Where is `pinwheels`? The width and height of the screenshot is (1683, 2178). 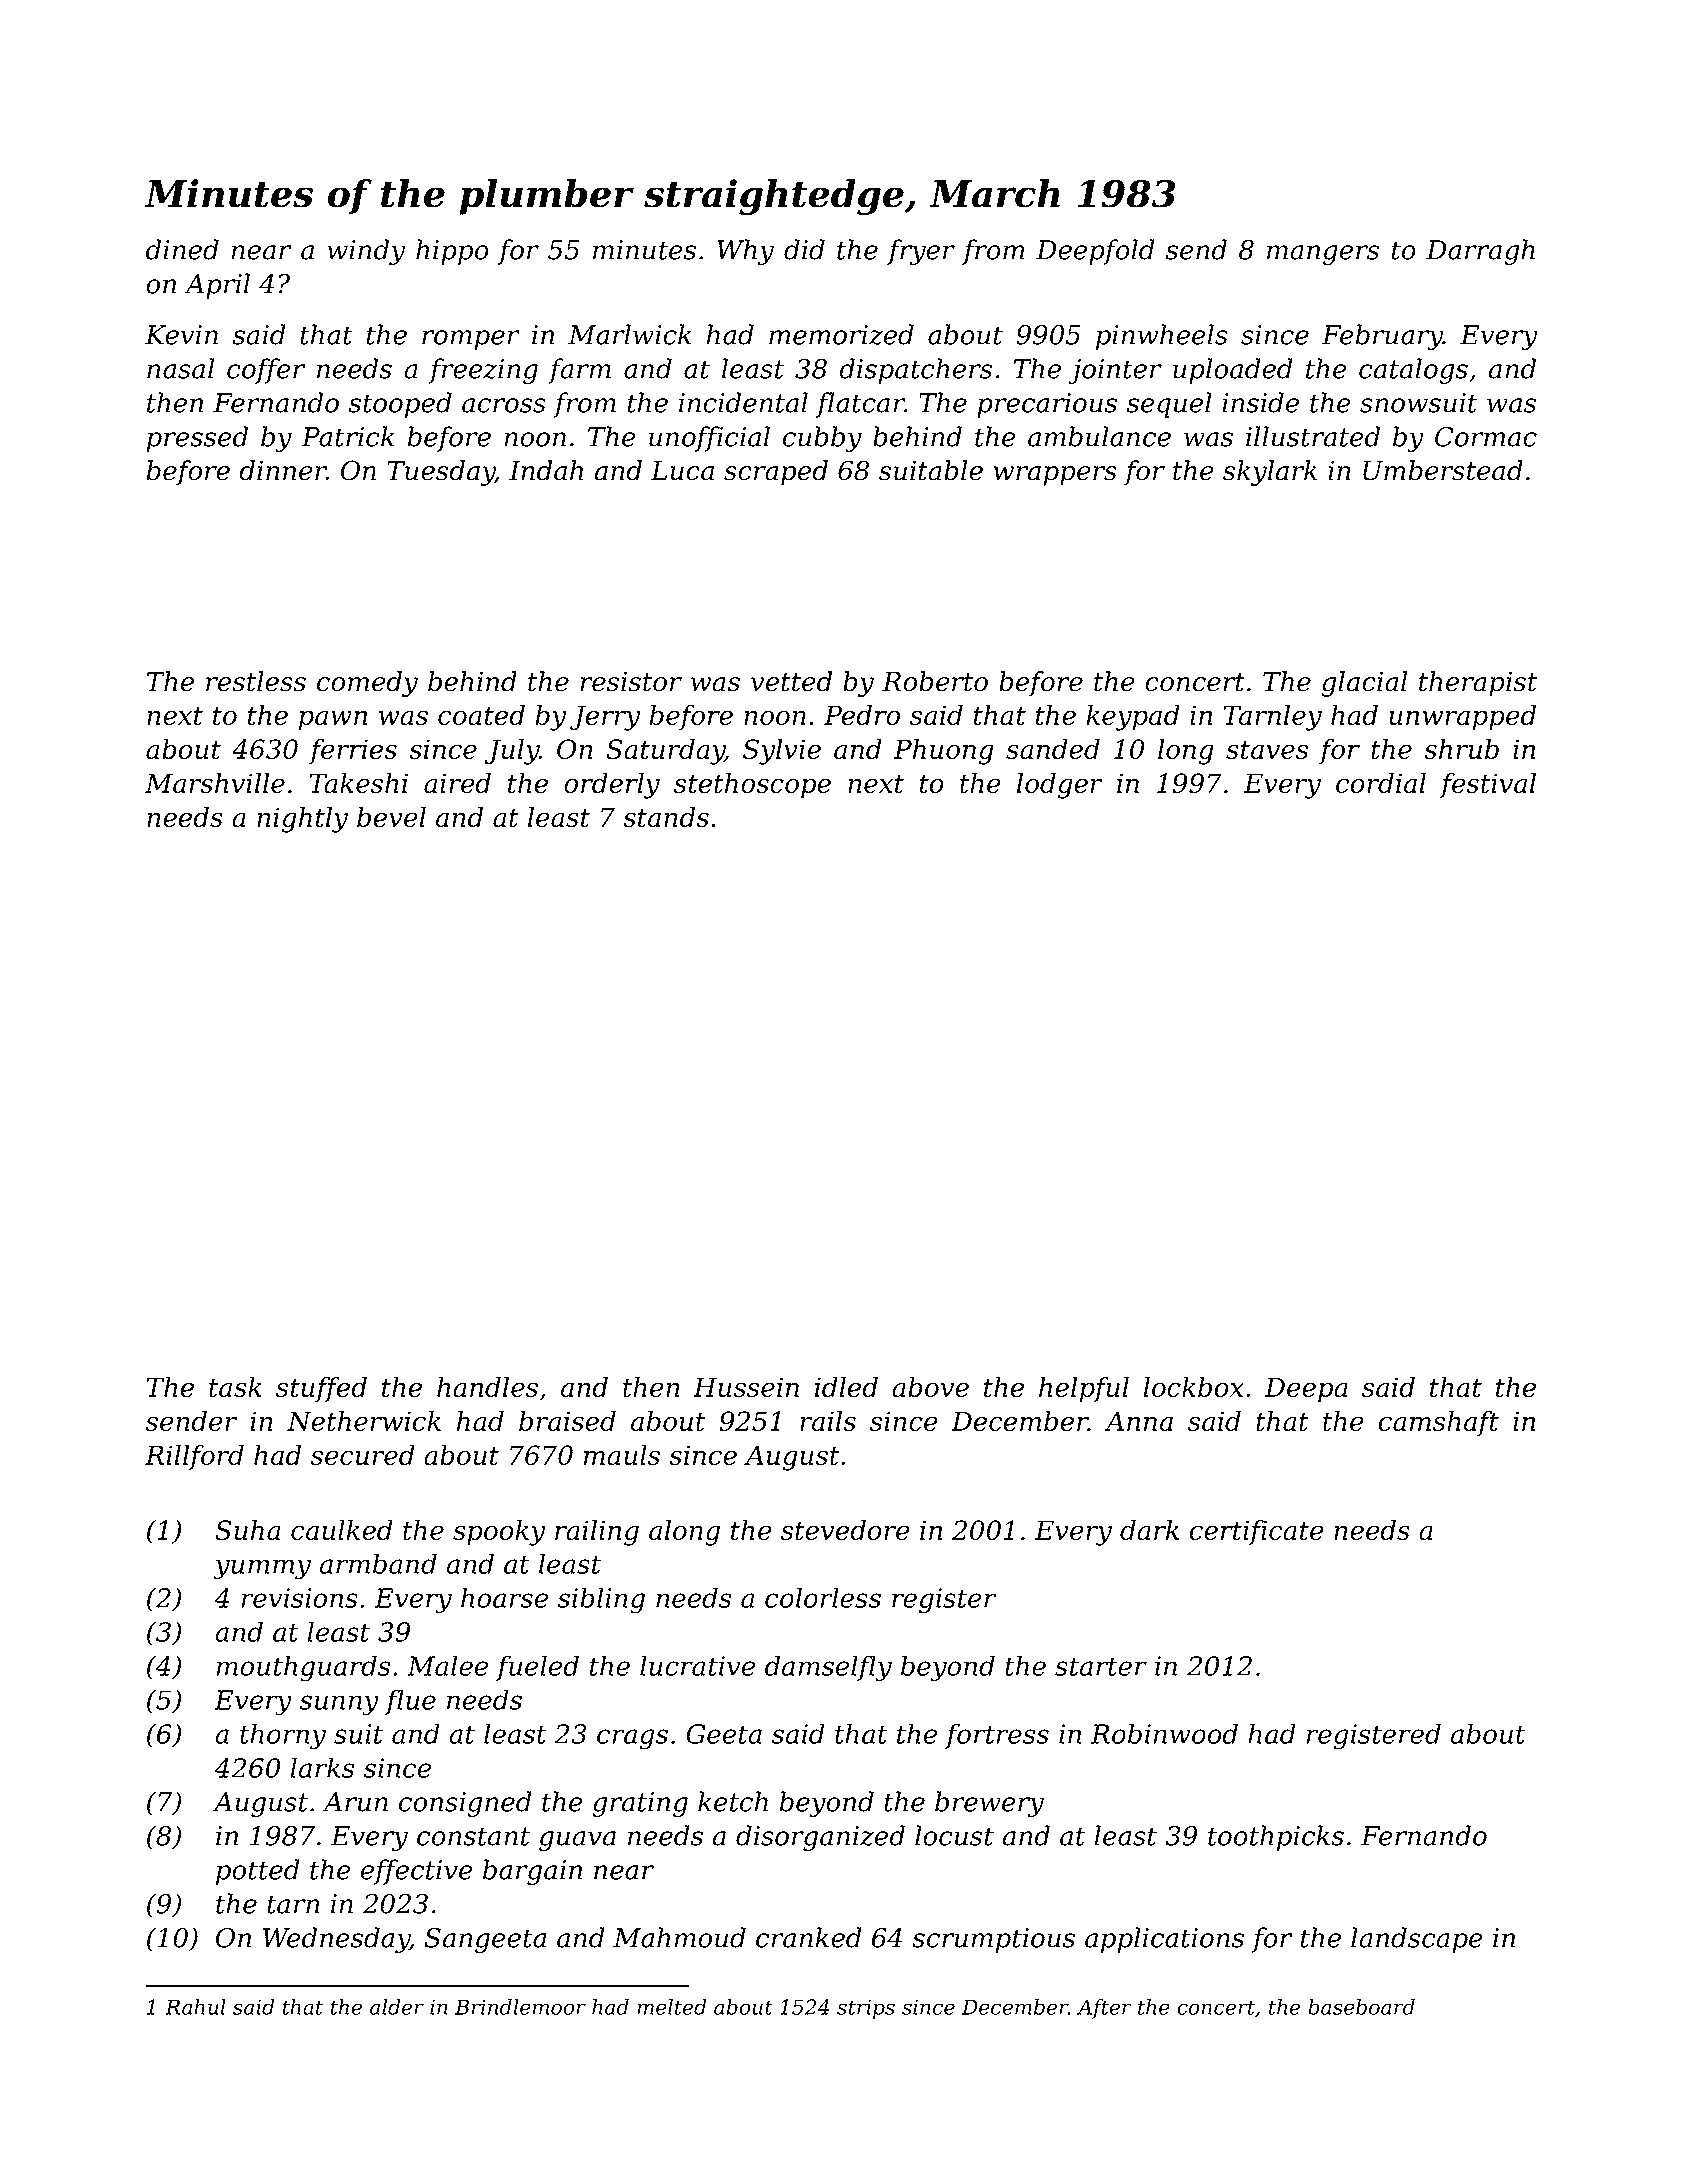
pinwheels is located at coordinates (1162, 337).
